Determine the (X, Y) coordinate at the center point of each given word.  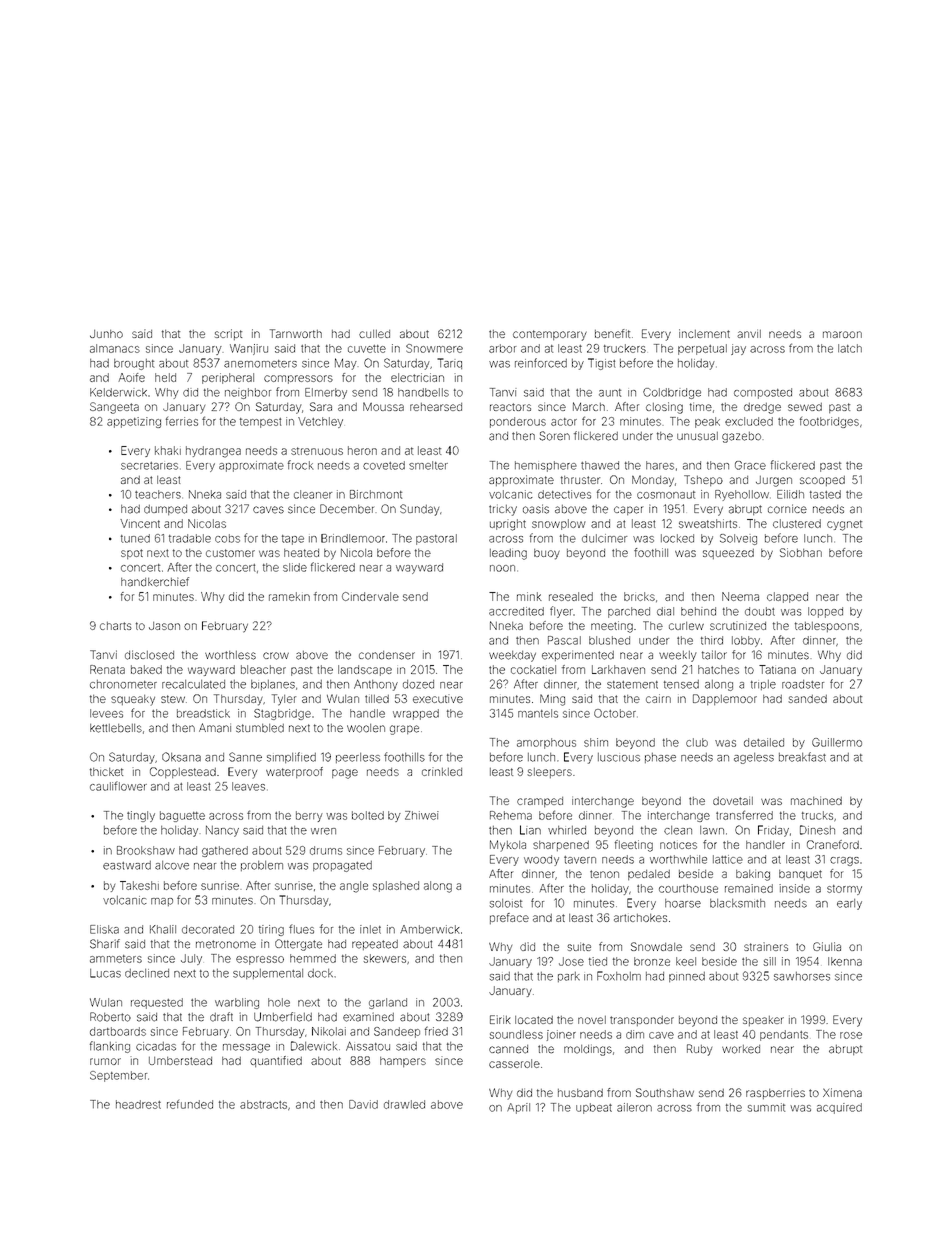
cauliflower (118, 786)
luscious (619, 757)
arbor (503, 348)
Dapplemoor (725, 699)
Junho (106, 334)
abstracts (263, 1104)
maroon (842, 334)
